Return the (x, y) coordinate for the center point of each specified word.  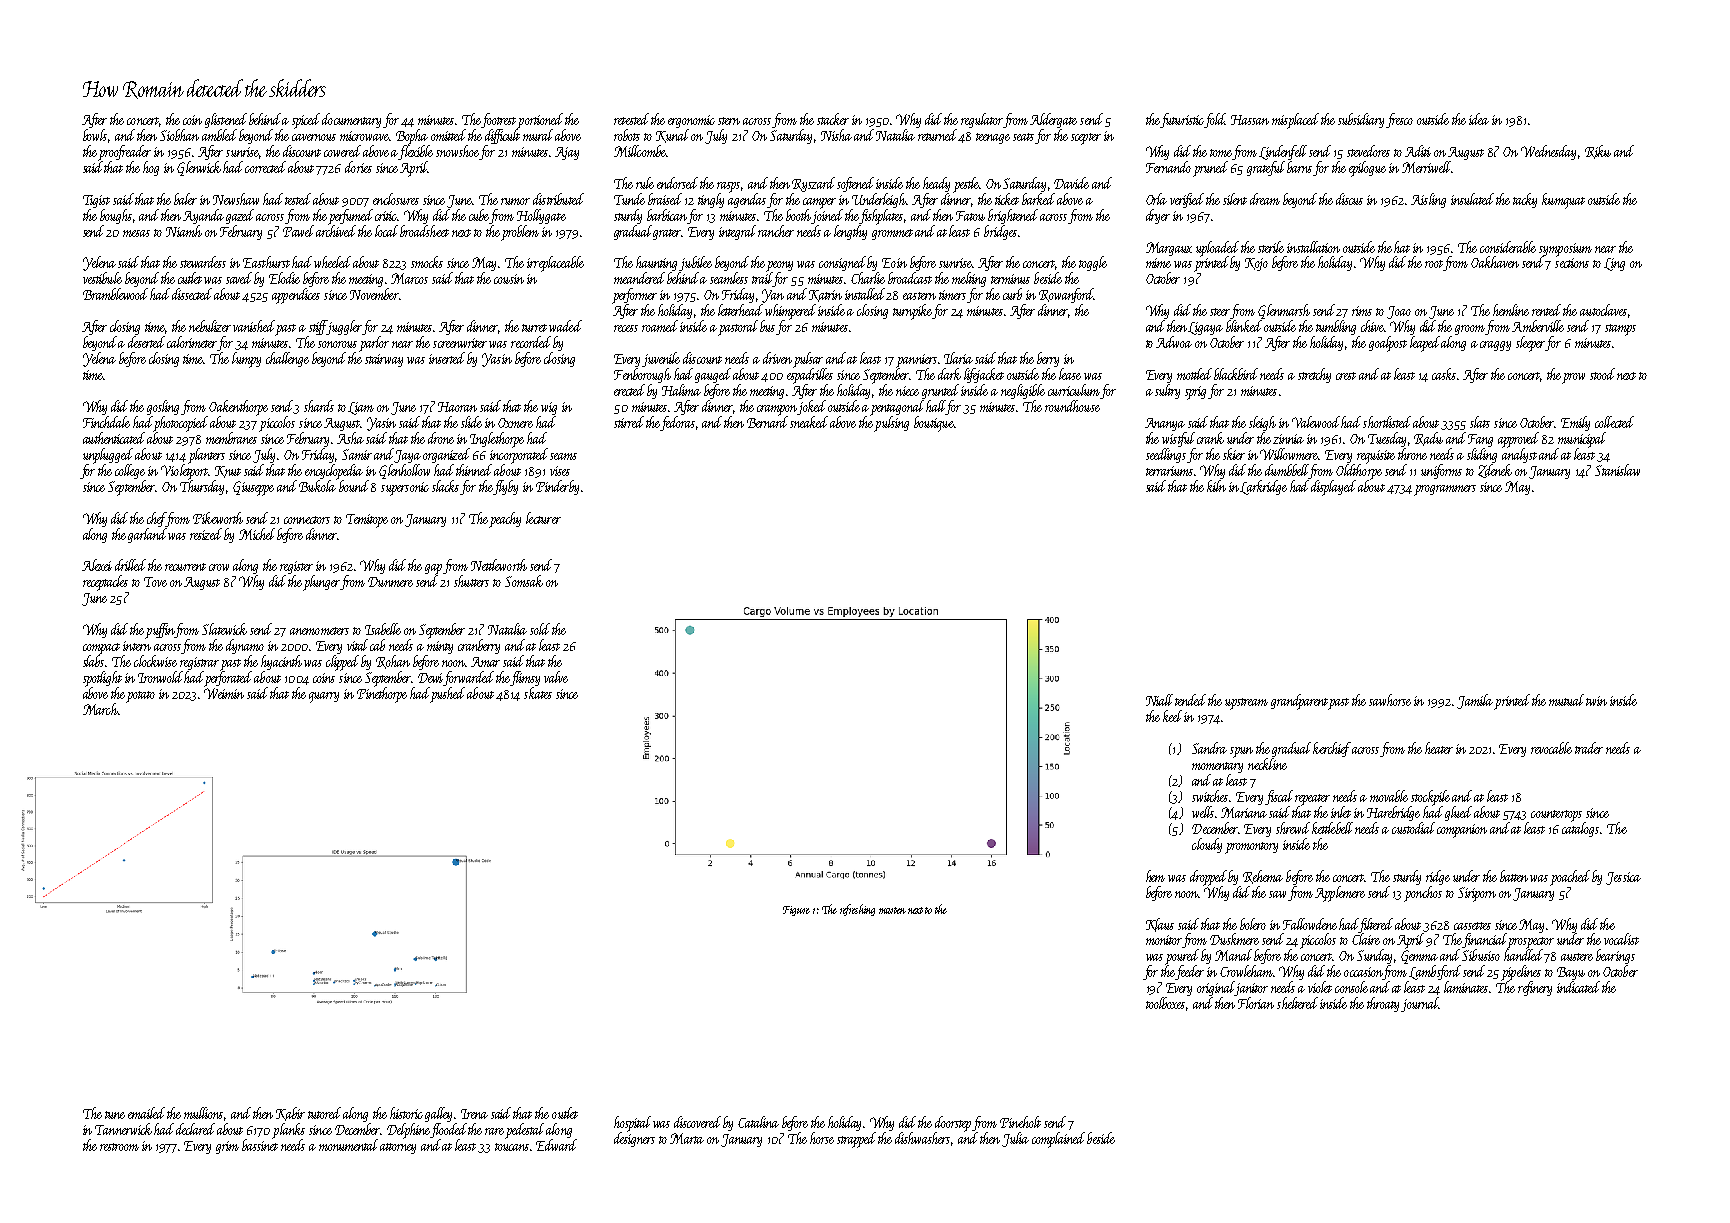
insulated (1472, 199)
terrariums (1169, 471)
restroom (119, 1147)
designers (634, 1139)
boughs (116, 216)
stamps (1620, 330)
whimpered (790, 312)
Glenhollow (404, 471)
